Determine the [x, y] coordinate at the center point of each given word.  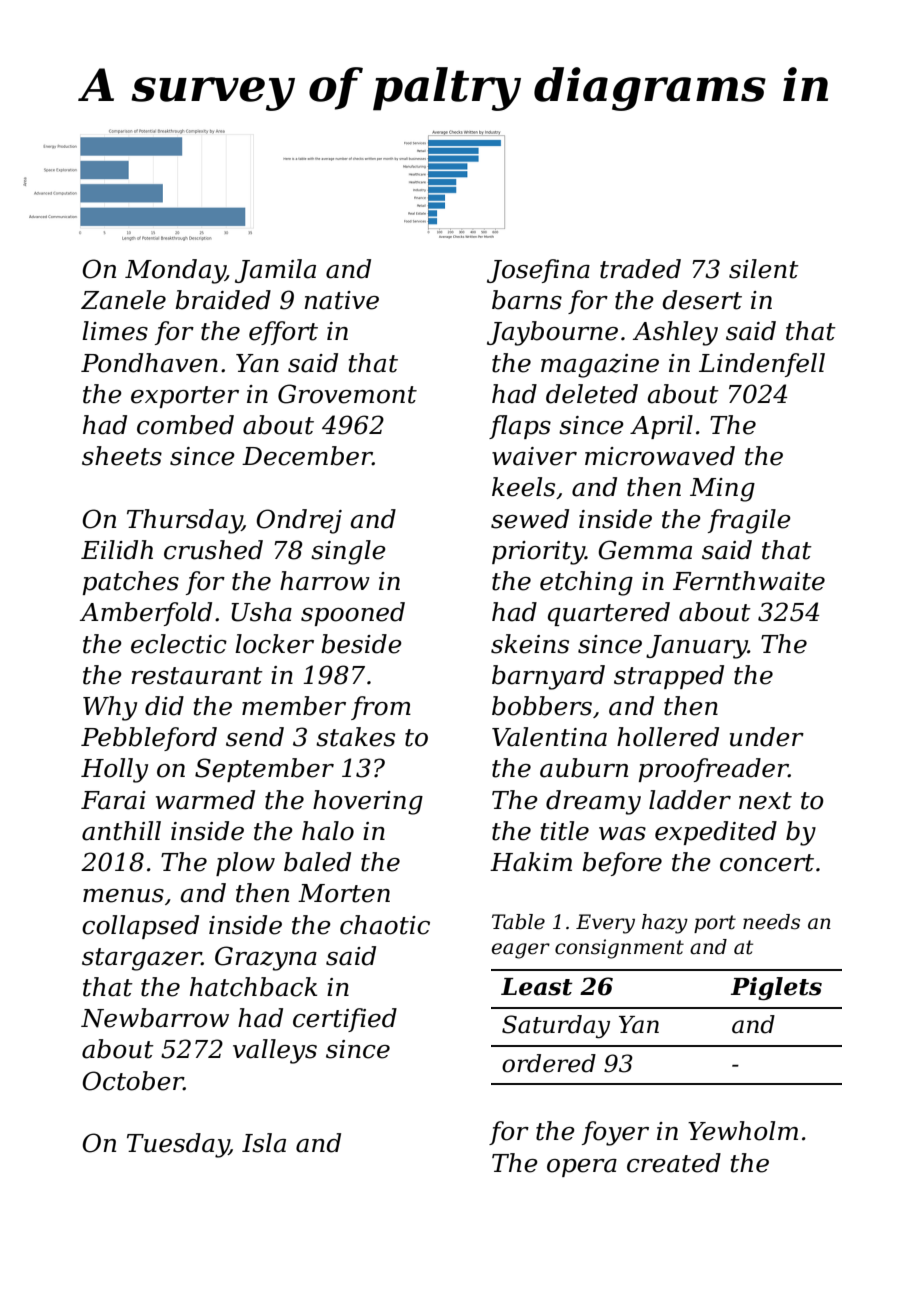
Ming [722, 490]
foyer [615, 1133]
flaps [520, 427]
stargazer [142, 959]
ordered [549, 1063]
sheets [122, 456]
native [341, 300]
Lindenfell [762, 365]
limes [115, 331]
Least [537, 987]
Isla [264, 1143]
